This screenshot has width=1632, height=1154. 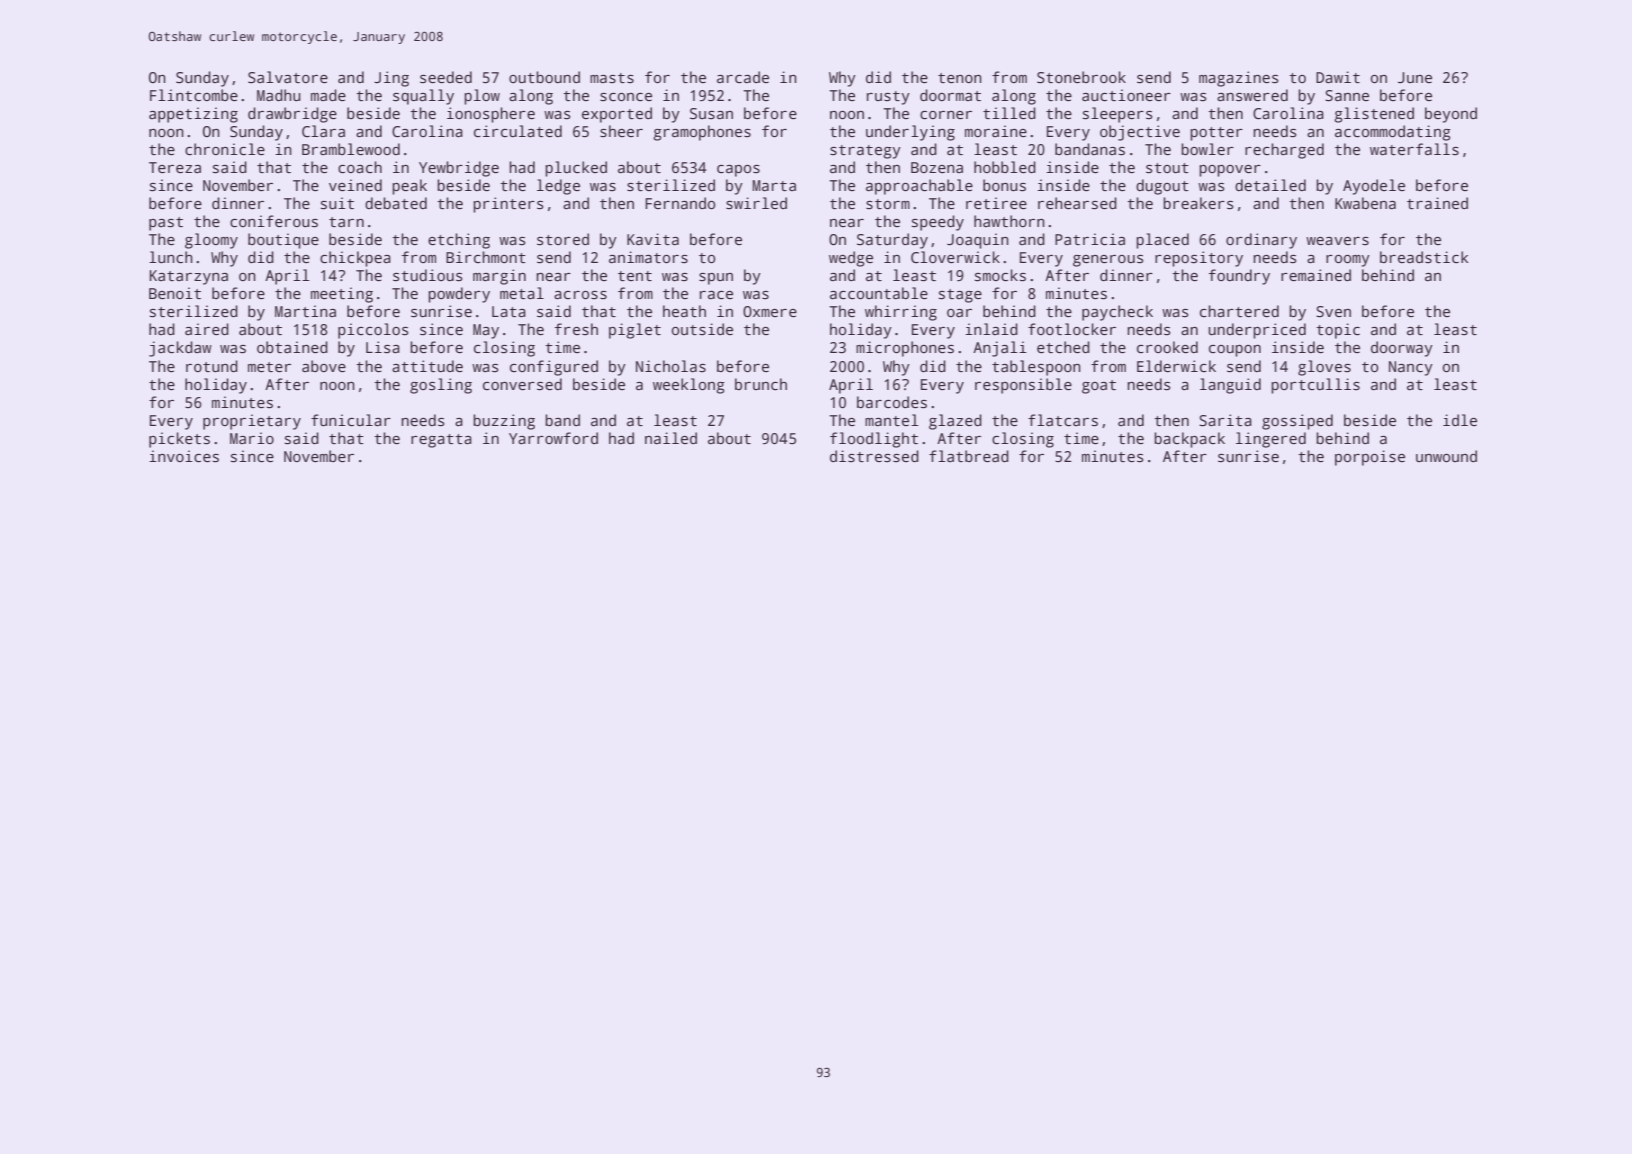 I want to click on buzzing, so click(x=504, y=422).
